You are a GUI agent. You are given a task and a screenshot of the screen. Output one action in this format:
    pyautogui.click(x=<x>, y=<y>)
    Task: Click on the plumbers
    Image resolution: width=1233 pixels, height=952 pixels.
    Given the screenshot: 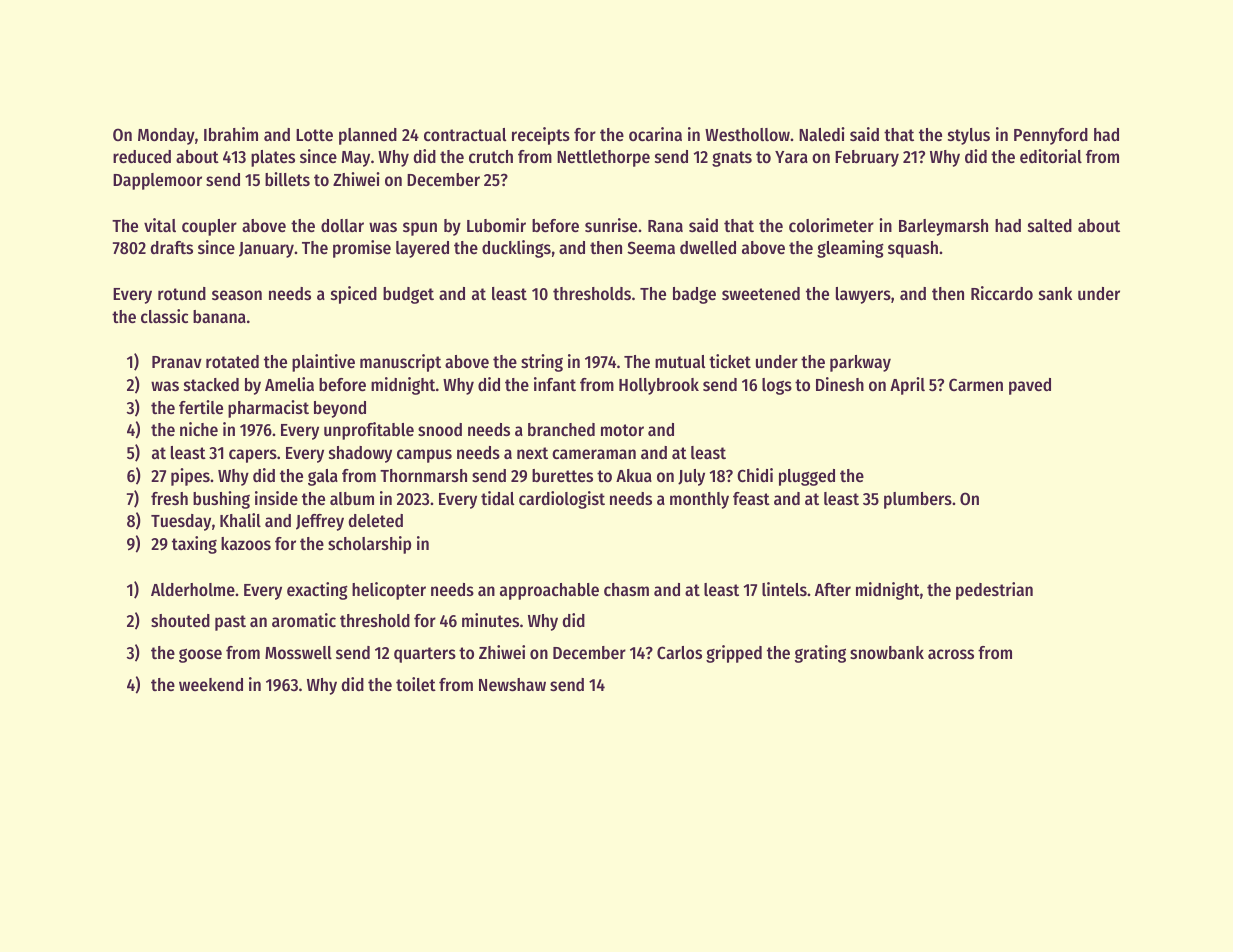 What is the action you would take?
    pyautogui.click(x=918, y=500)
